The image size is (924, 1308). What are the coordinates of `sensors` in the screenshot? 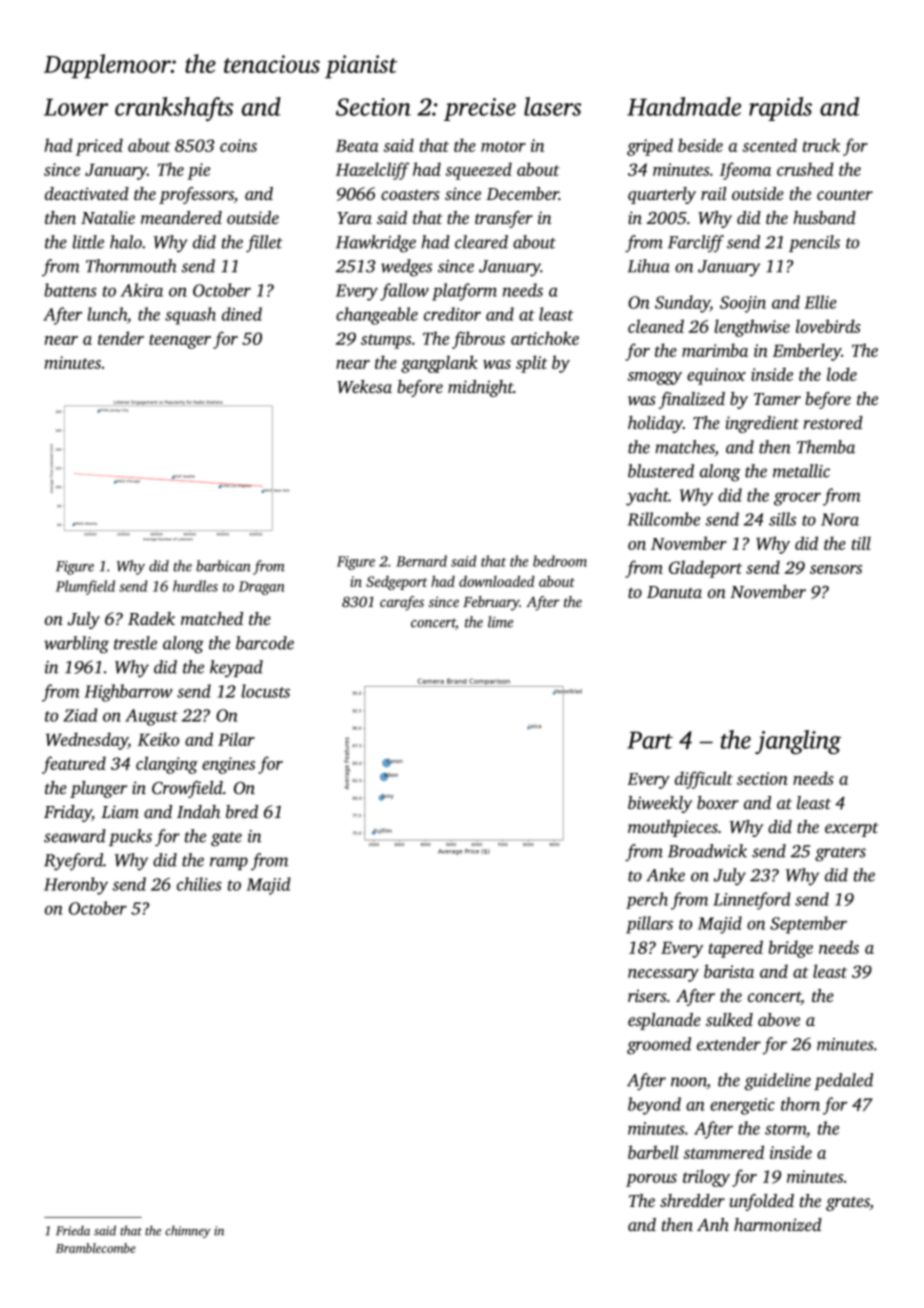 It's located at (836, 569).
